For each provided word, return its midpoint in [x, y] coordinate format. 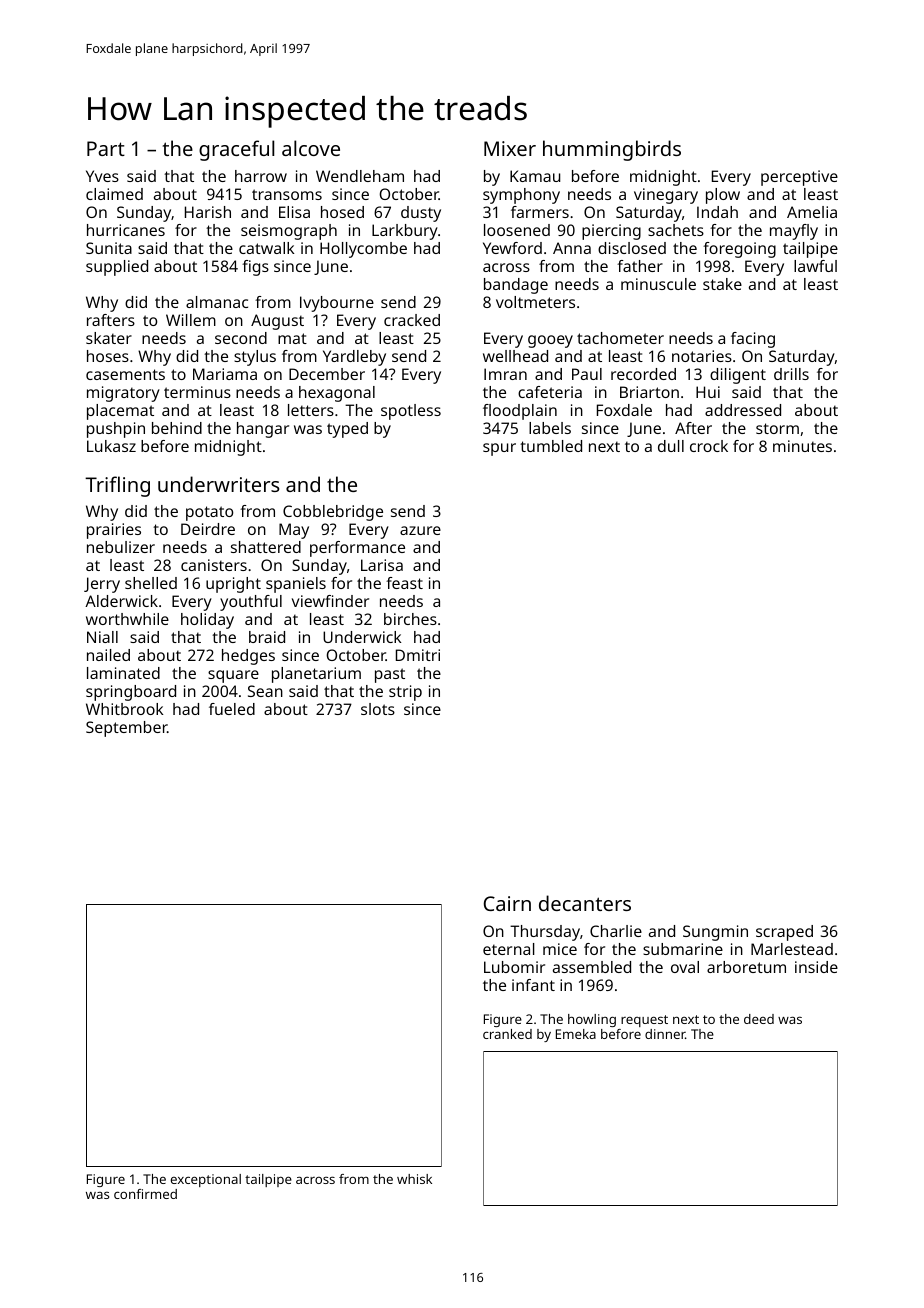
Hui [708, 392]
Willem [191, 320]
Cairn [507, 903]
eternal [509, 949]
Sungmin [715, 933]
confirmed [145, 1194]
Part [106, 148]
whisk [414, 1179]
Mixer [510, 148]
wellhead [515, 356]
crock [709, 446]
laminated [123, 673]
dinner [665, 1034]
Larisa [382, 565]
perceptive [799, 178]
